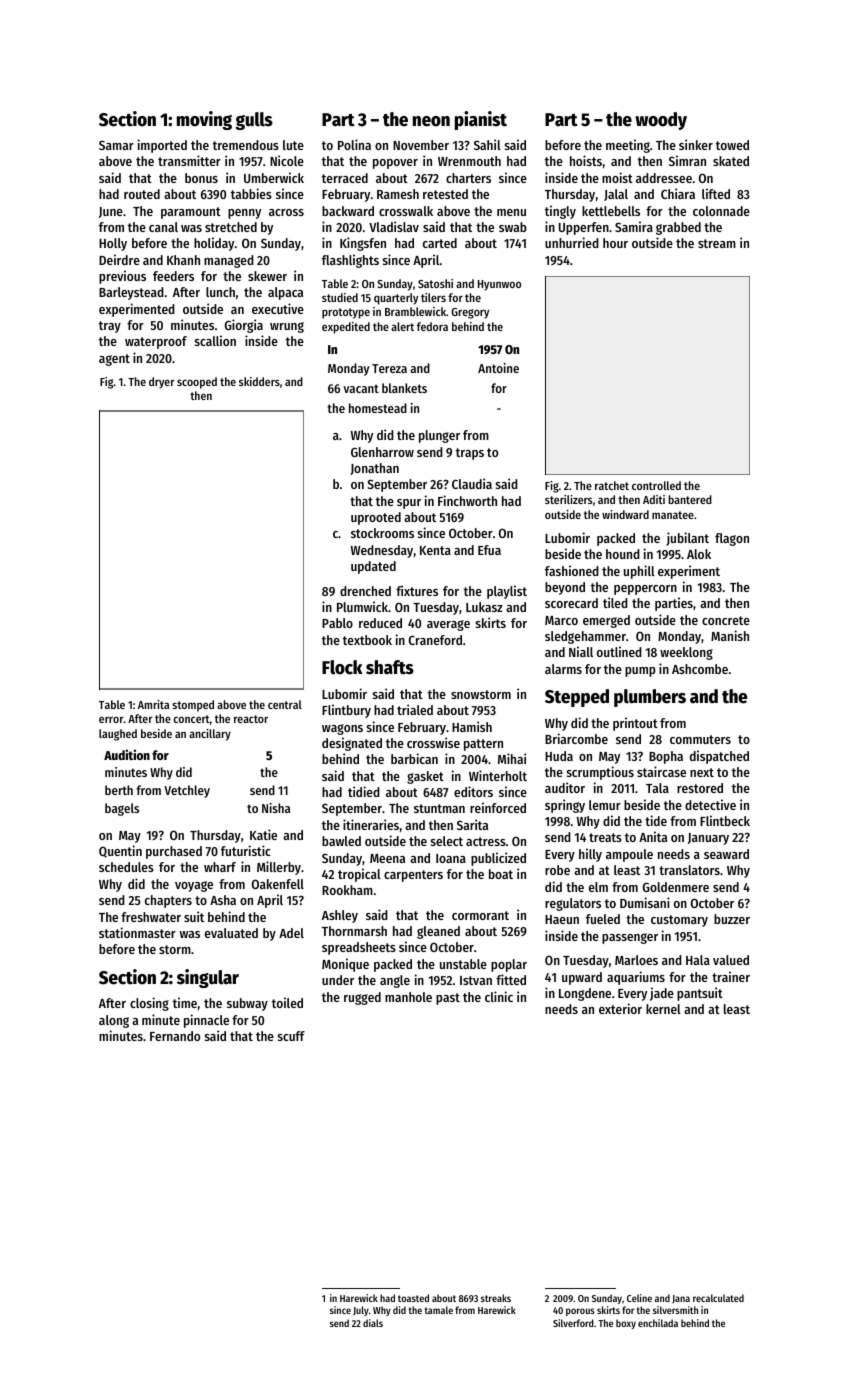 The height and width of the screenshot is (1400, 849). I want to click on cormorant, so click(480, 915).
